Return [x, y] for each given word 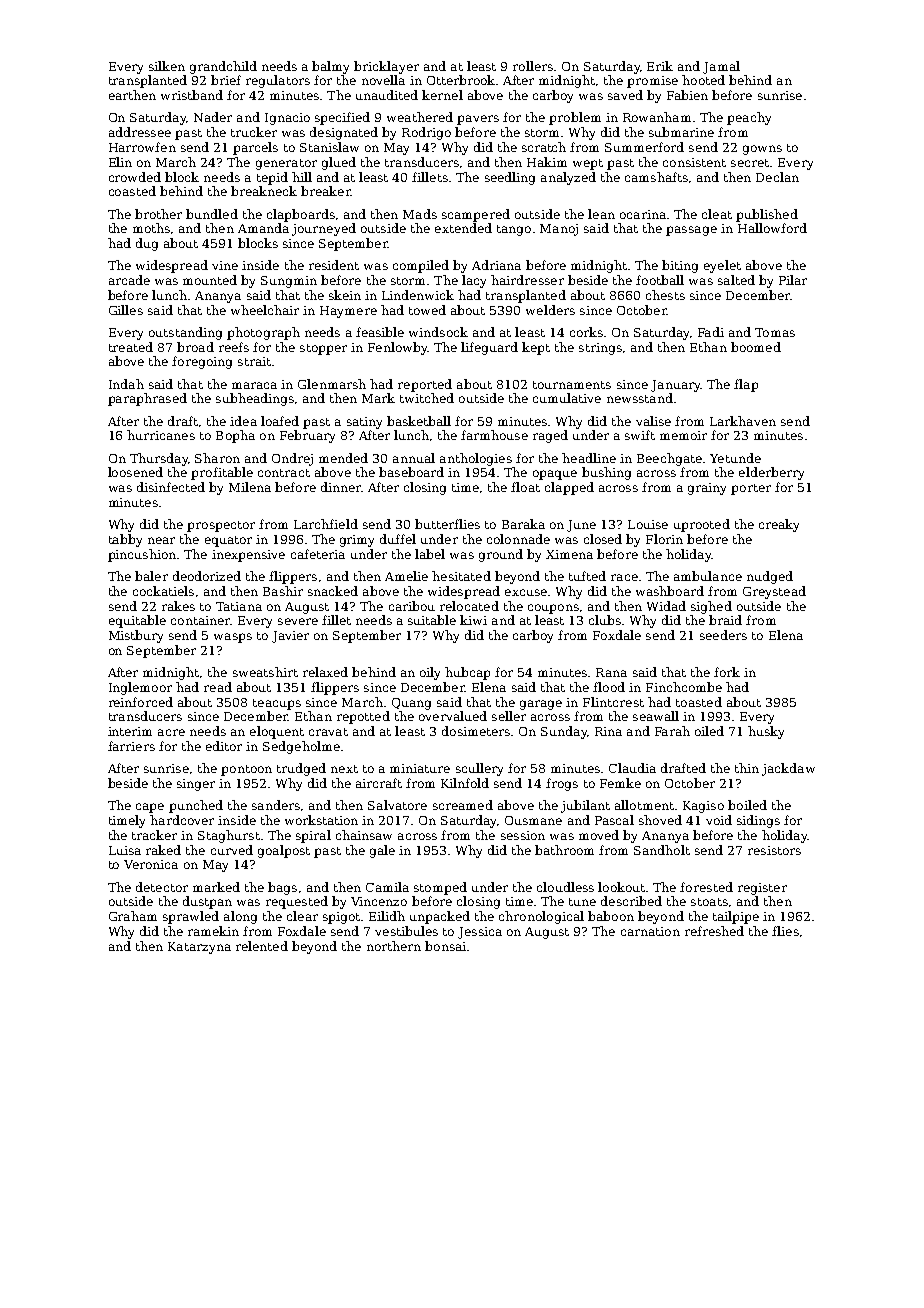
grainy [707, 489]
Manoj [559, 230]
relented [262, 946]
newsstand [640, 398]
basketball [419, 421]
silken [167, 66]
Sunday [564, 732]
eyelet [722, 266]
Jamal [721, 67]
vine [225, 265]
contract [284, 473]
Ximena [569, 554]
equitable [137, 621]
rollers [533, 66]
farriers [131, 746]
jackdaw [788, 769]
